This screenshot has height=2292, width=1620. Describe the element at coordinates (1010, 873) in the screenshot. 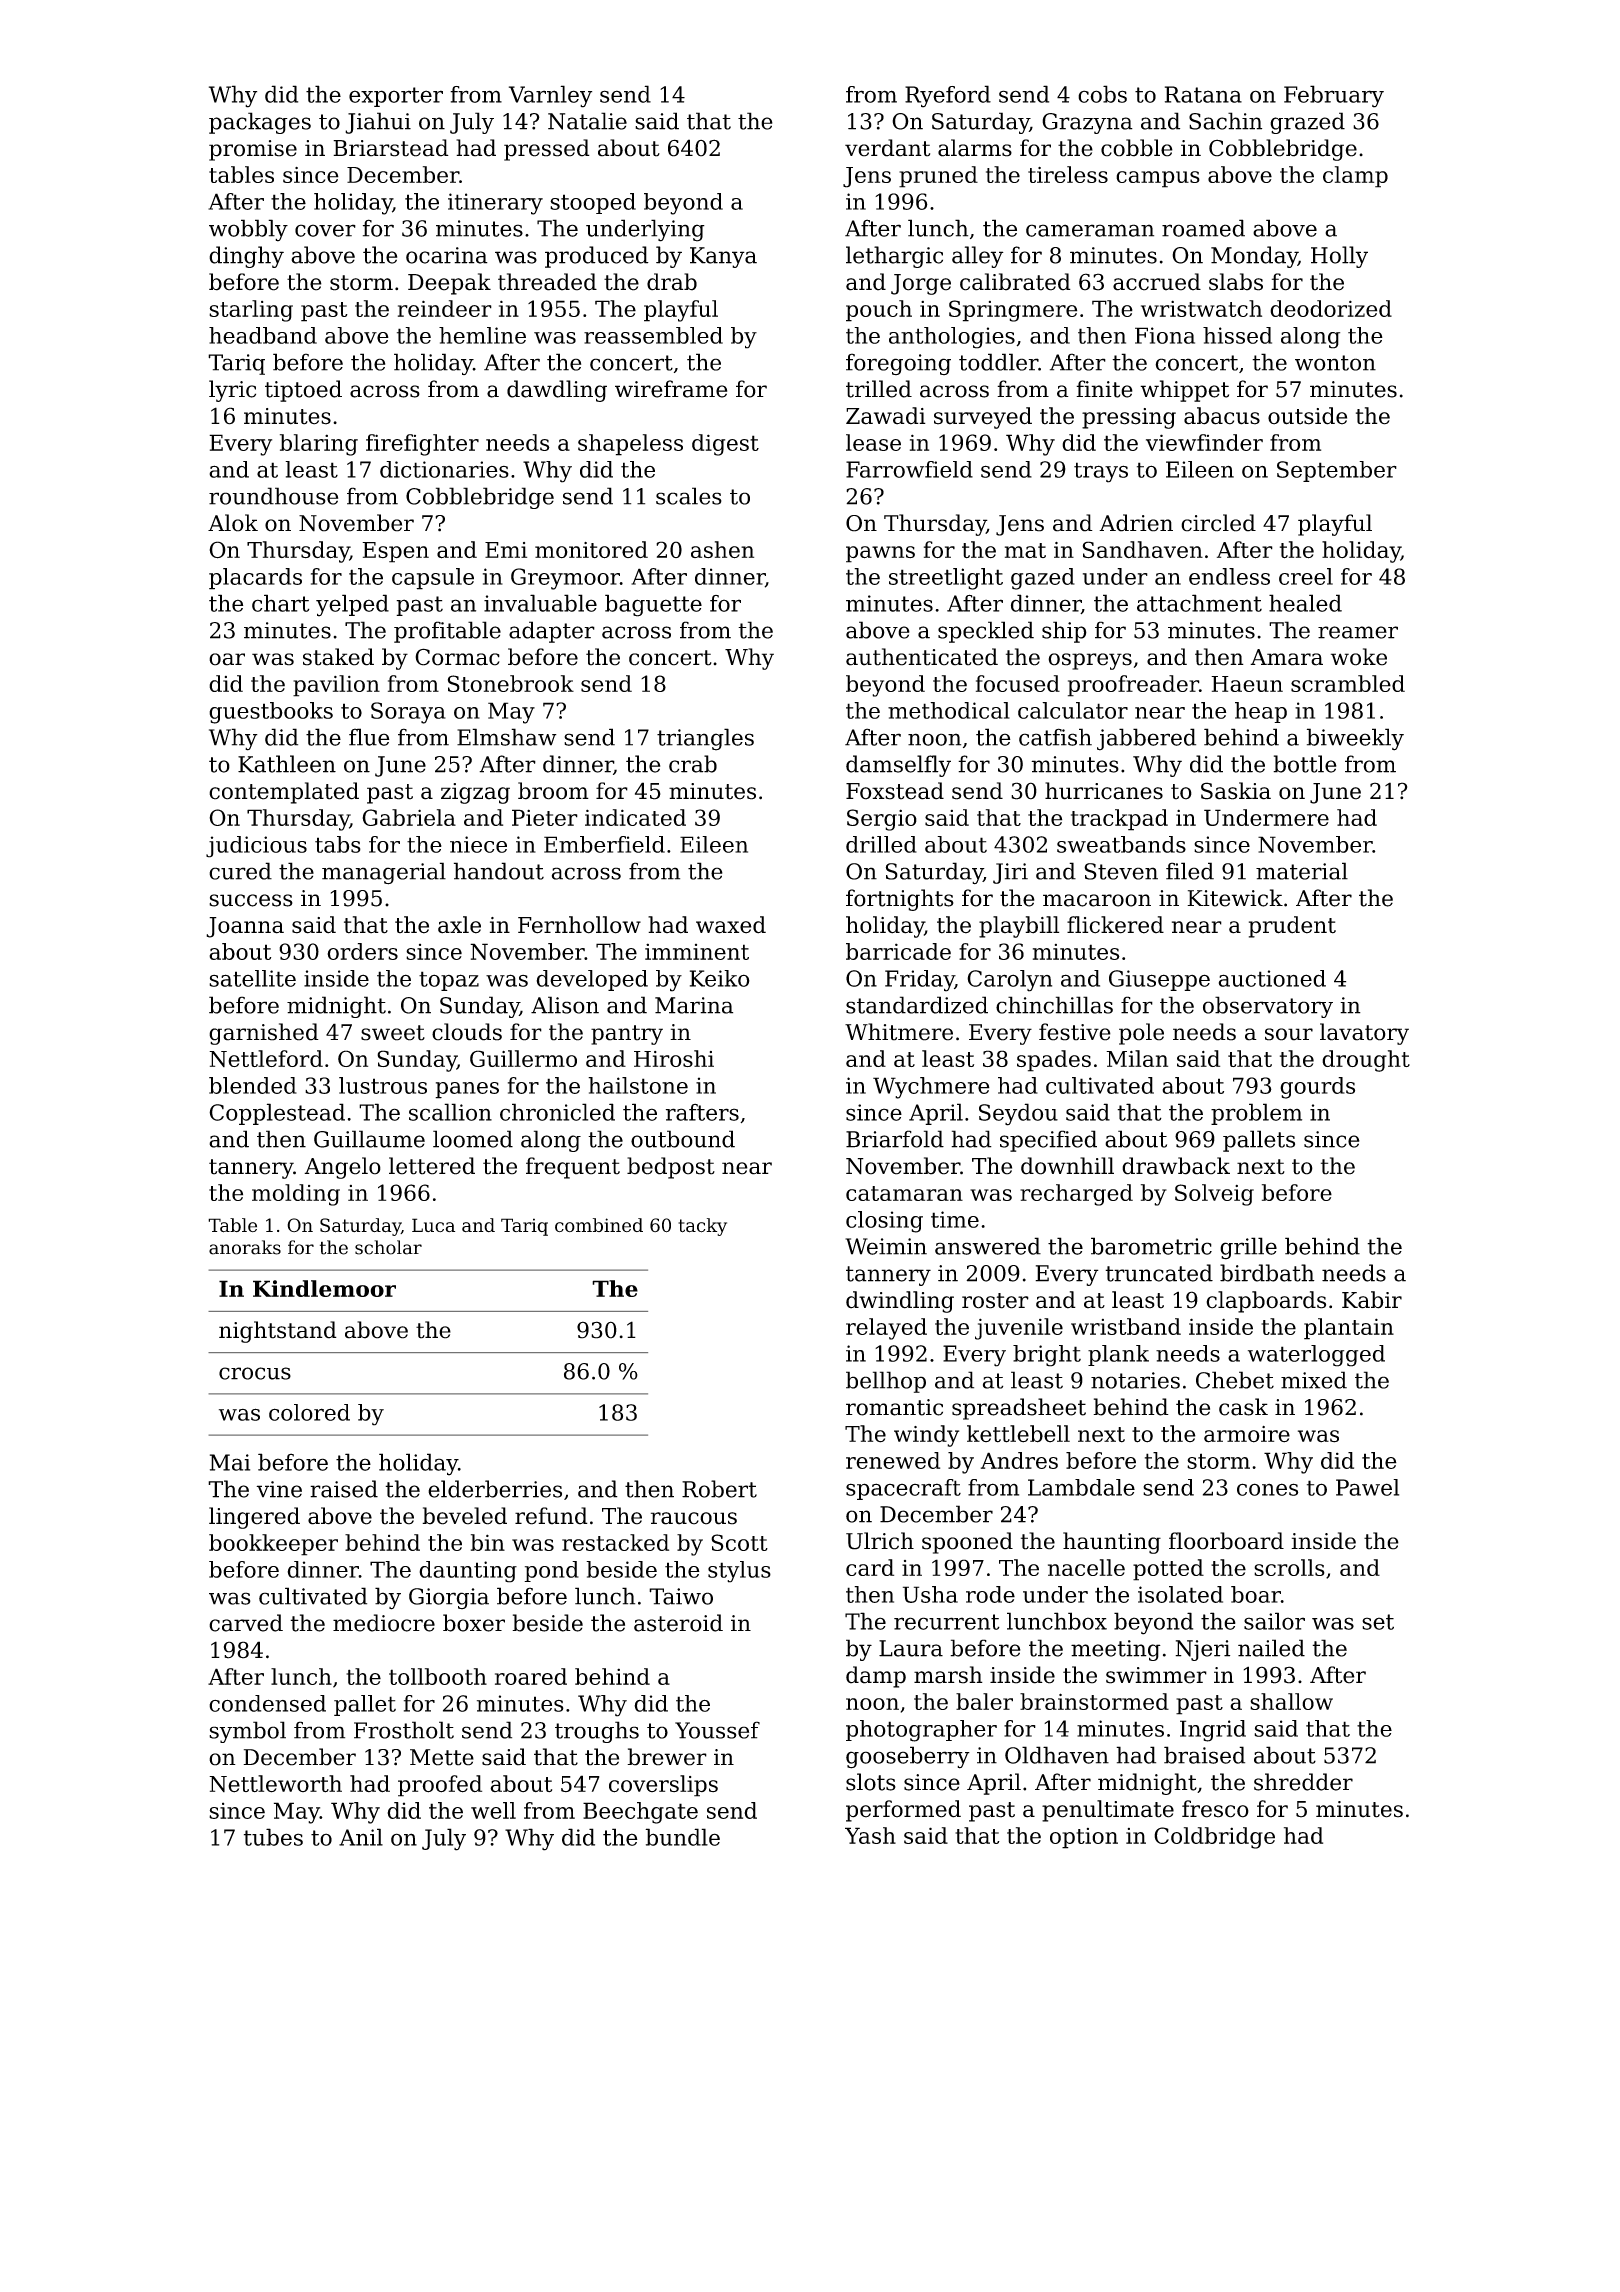

I see `Jiri` at that location.
